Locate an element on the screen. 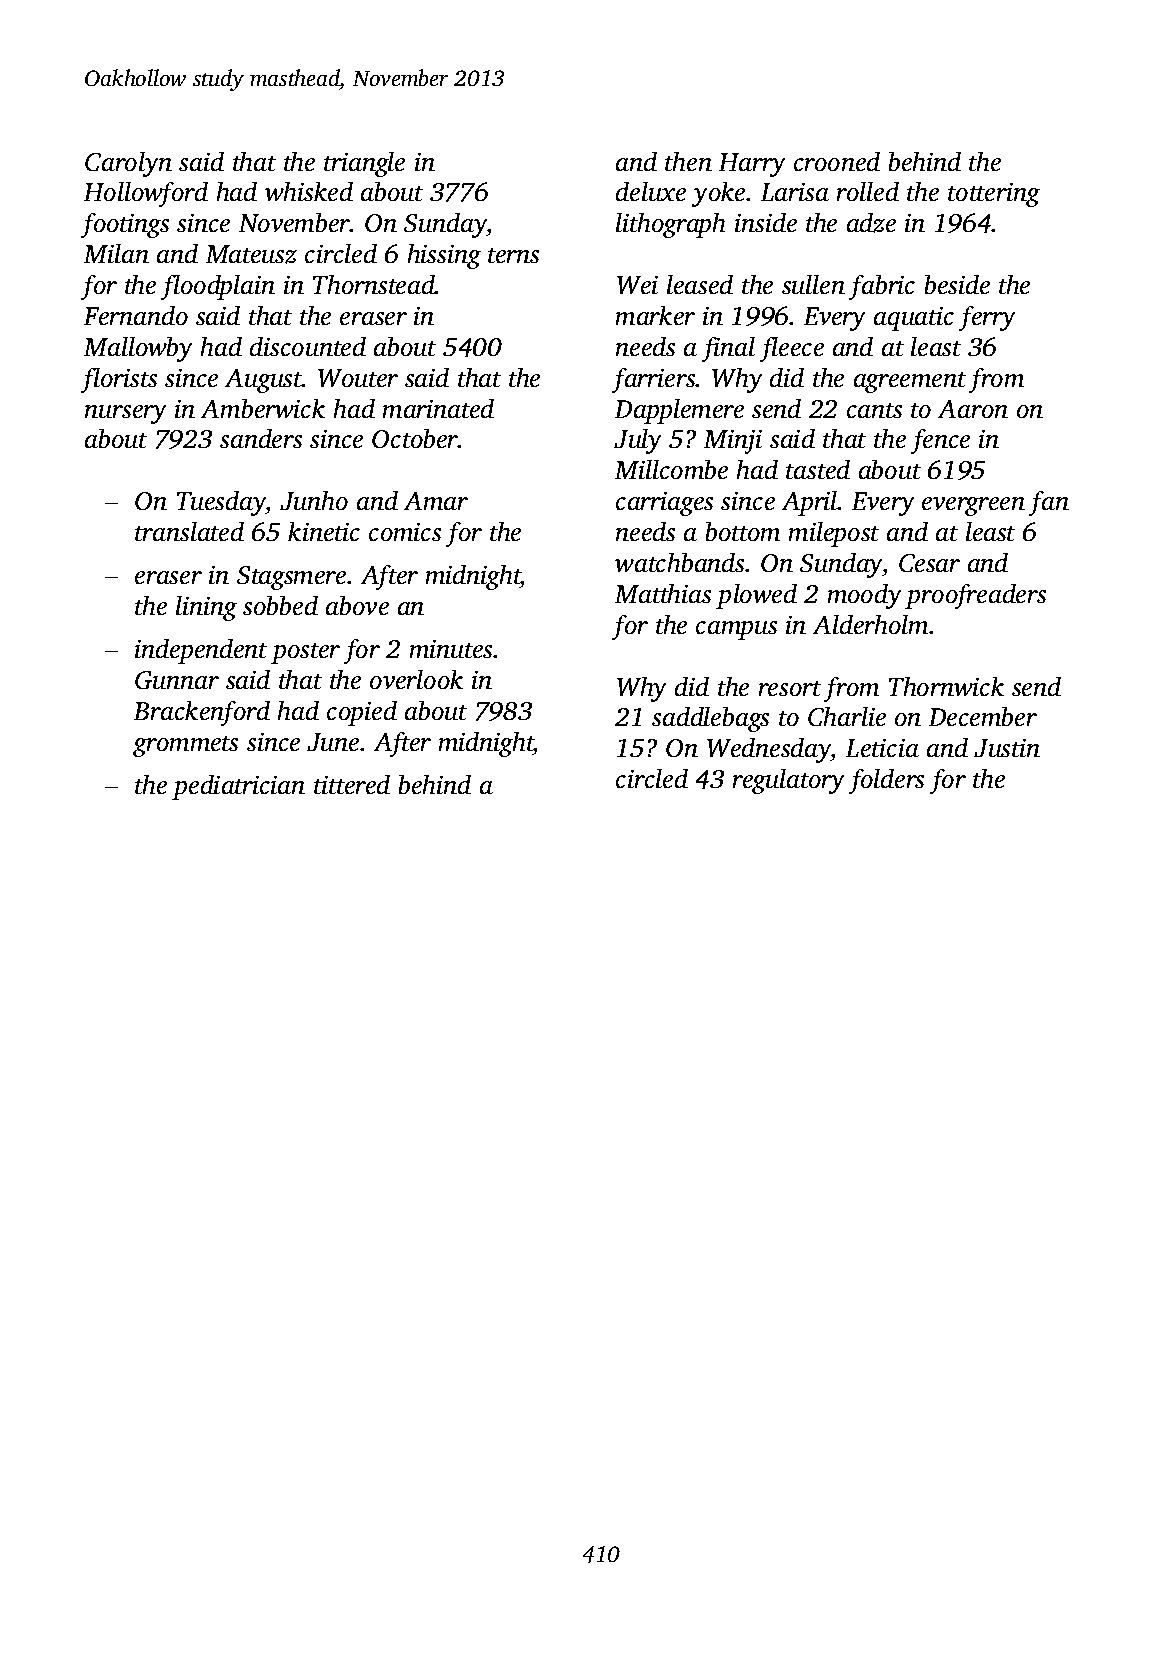 This screenshot has width=1165, height=1654. saddlebags is located at coordinates (710, 719).
